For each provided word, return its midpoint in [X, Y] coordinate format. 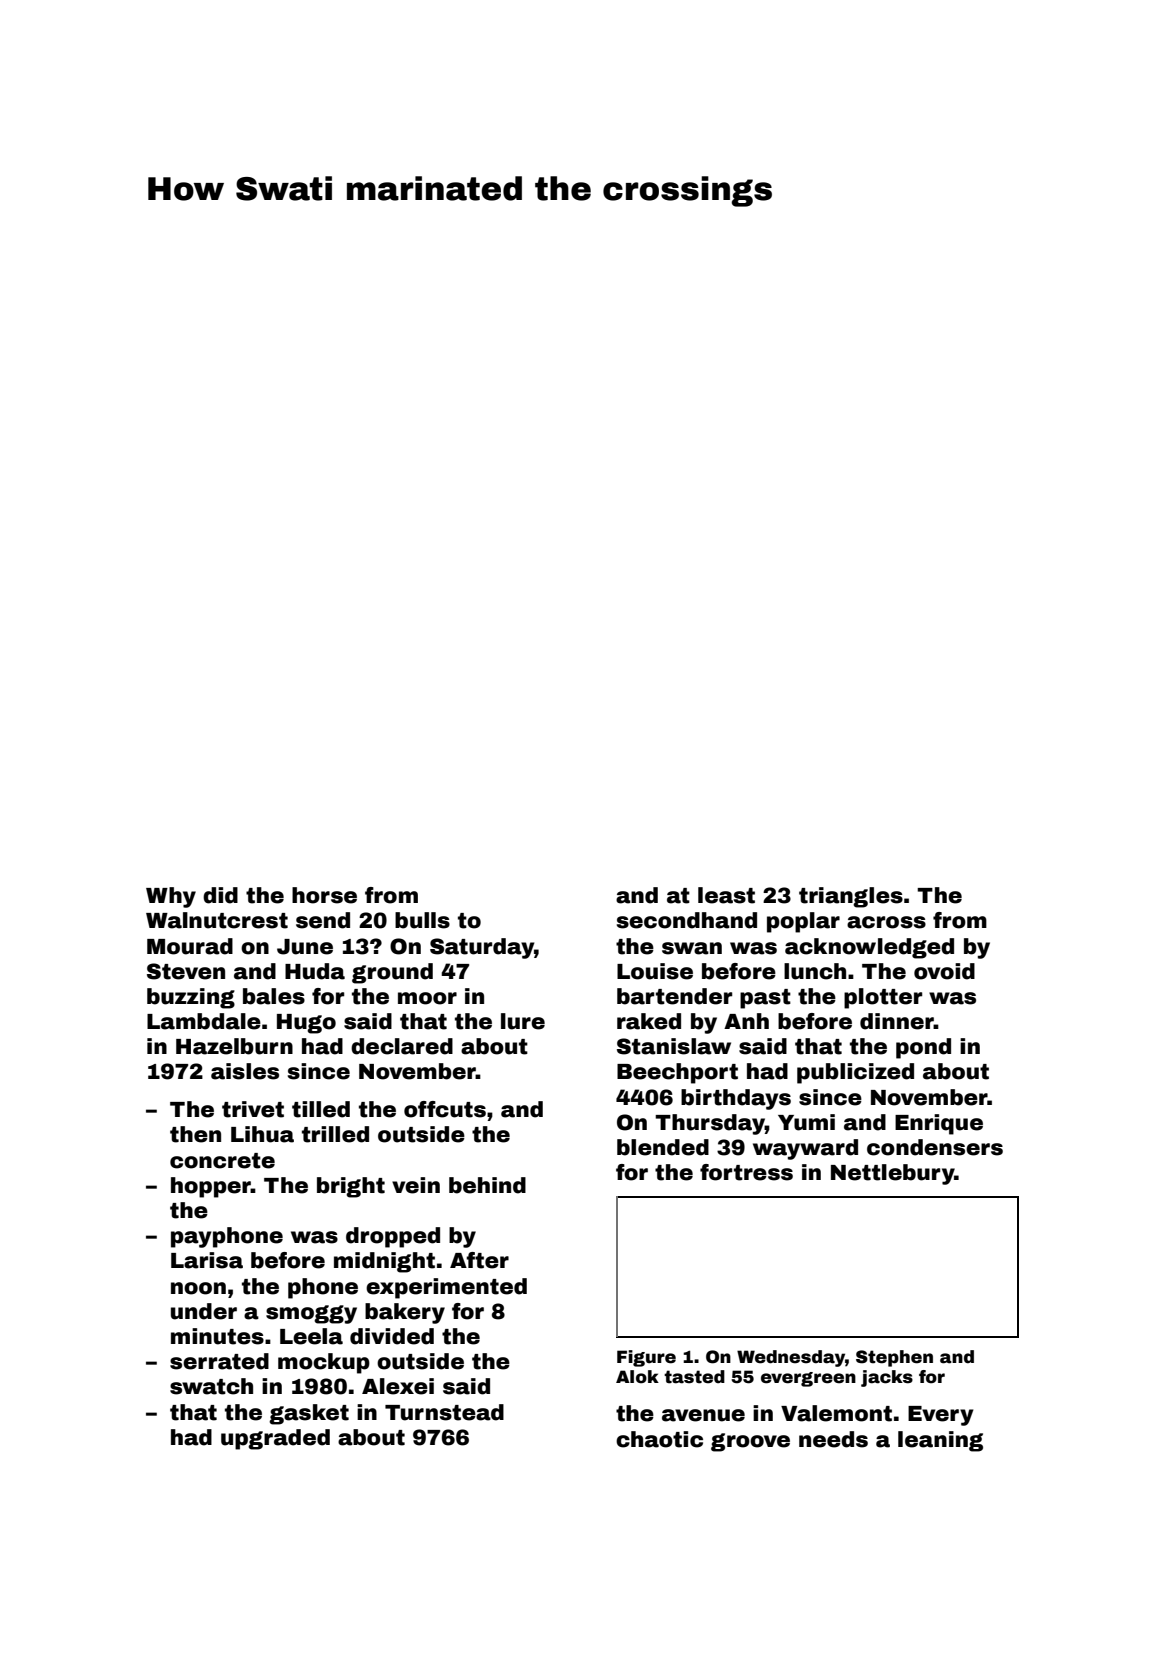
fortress [746, 1172]
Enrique [939, 1124]
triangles [851, 897]
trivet [253, 1109]
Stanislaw [674, 1046]
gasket [309, 1414]
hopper [211, 1187]
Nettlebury [892, 1174]
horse [324, 895]
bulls [422, 920]
